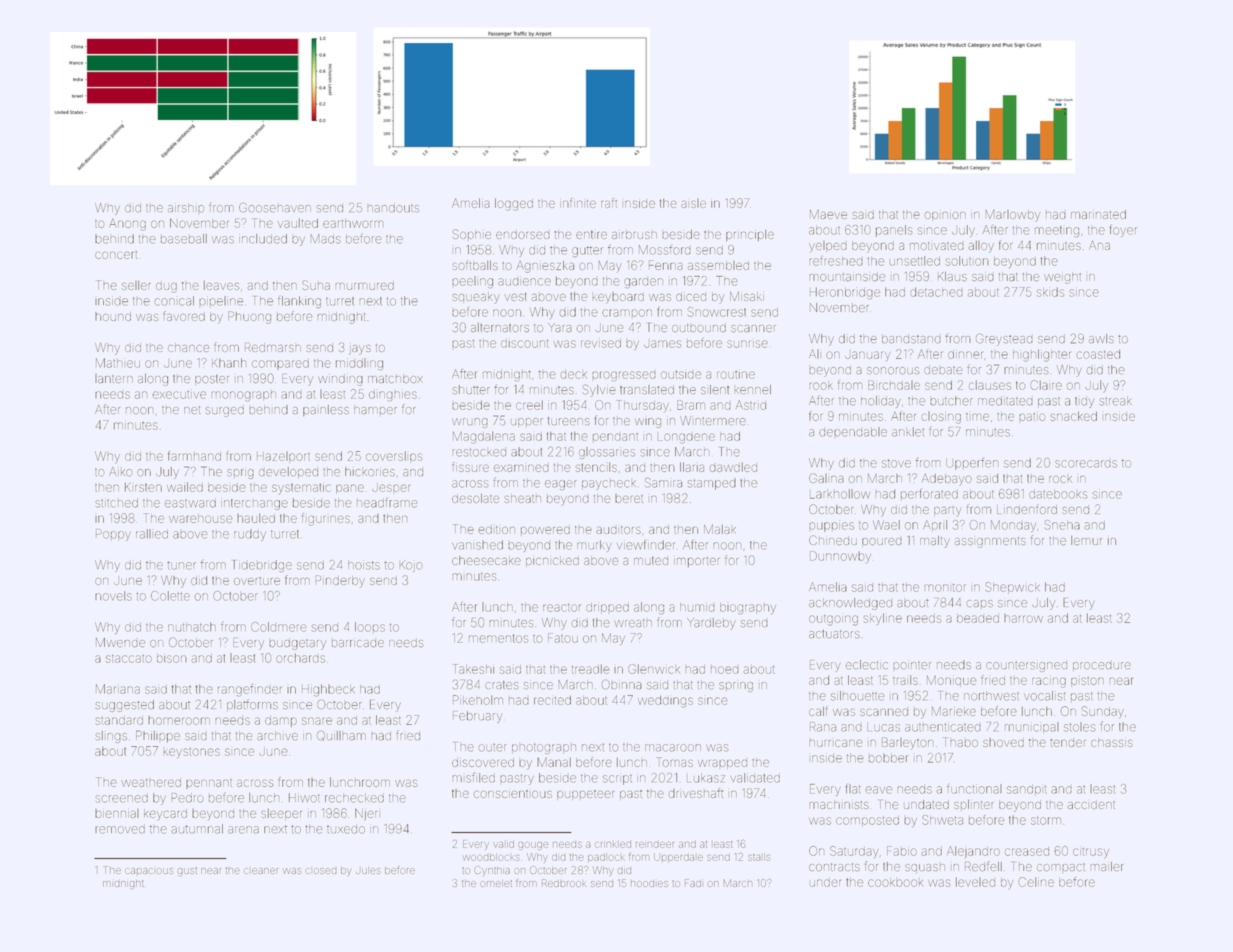 This screenshot has width=1233, height=952. I want to click on Celine, so click(1036, 882).
